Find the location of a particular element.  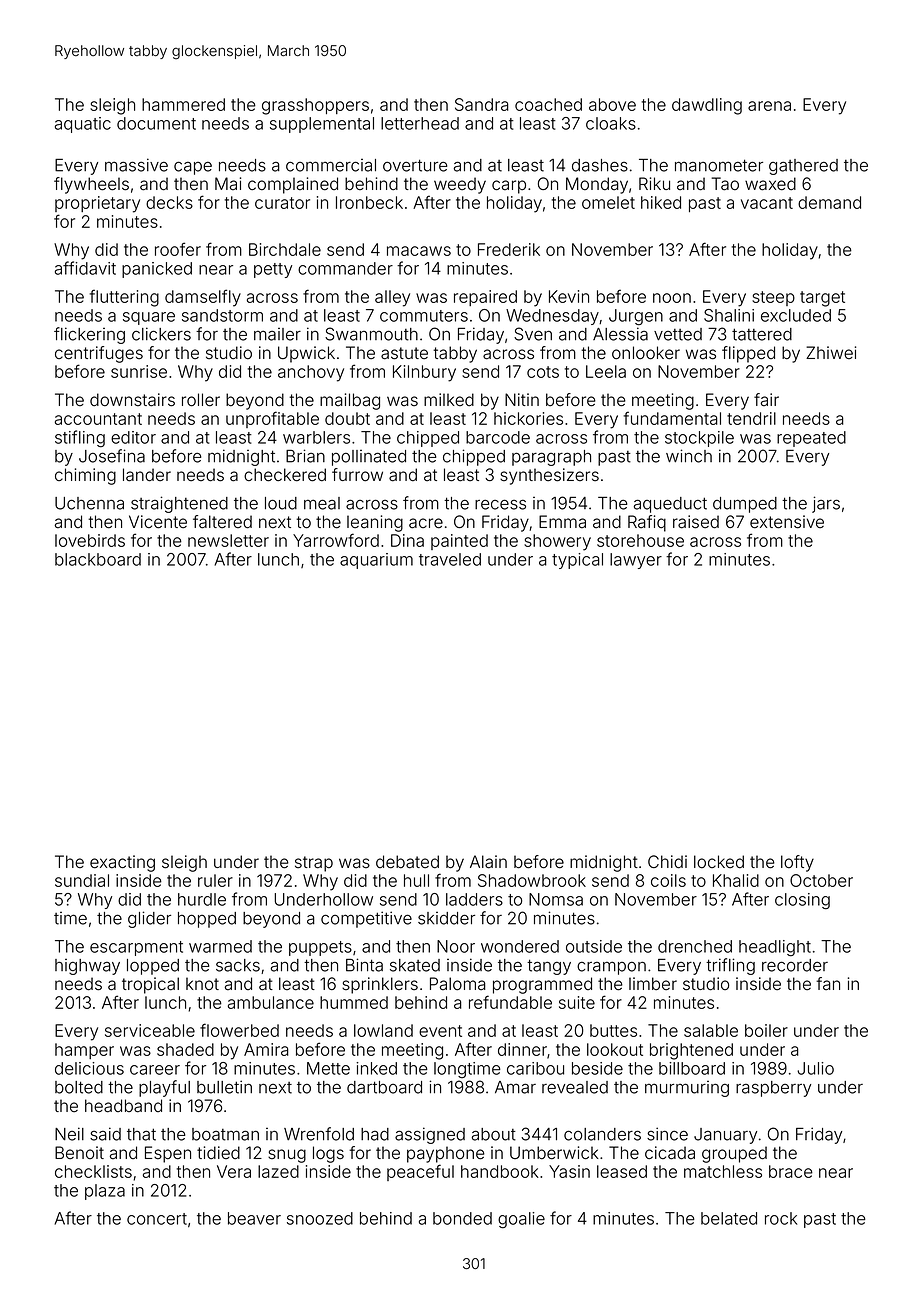

highway is located at coordinates (87, 967).
